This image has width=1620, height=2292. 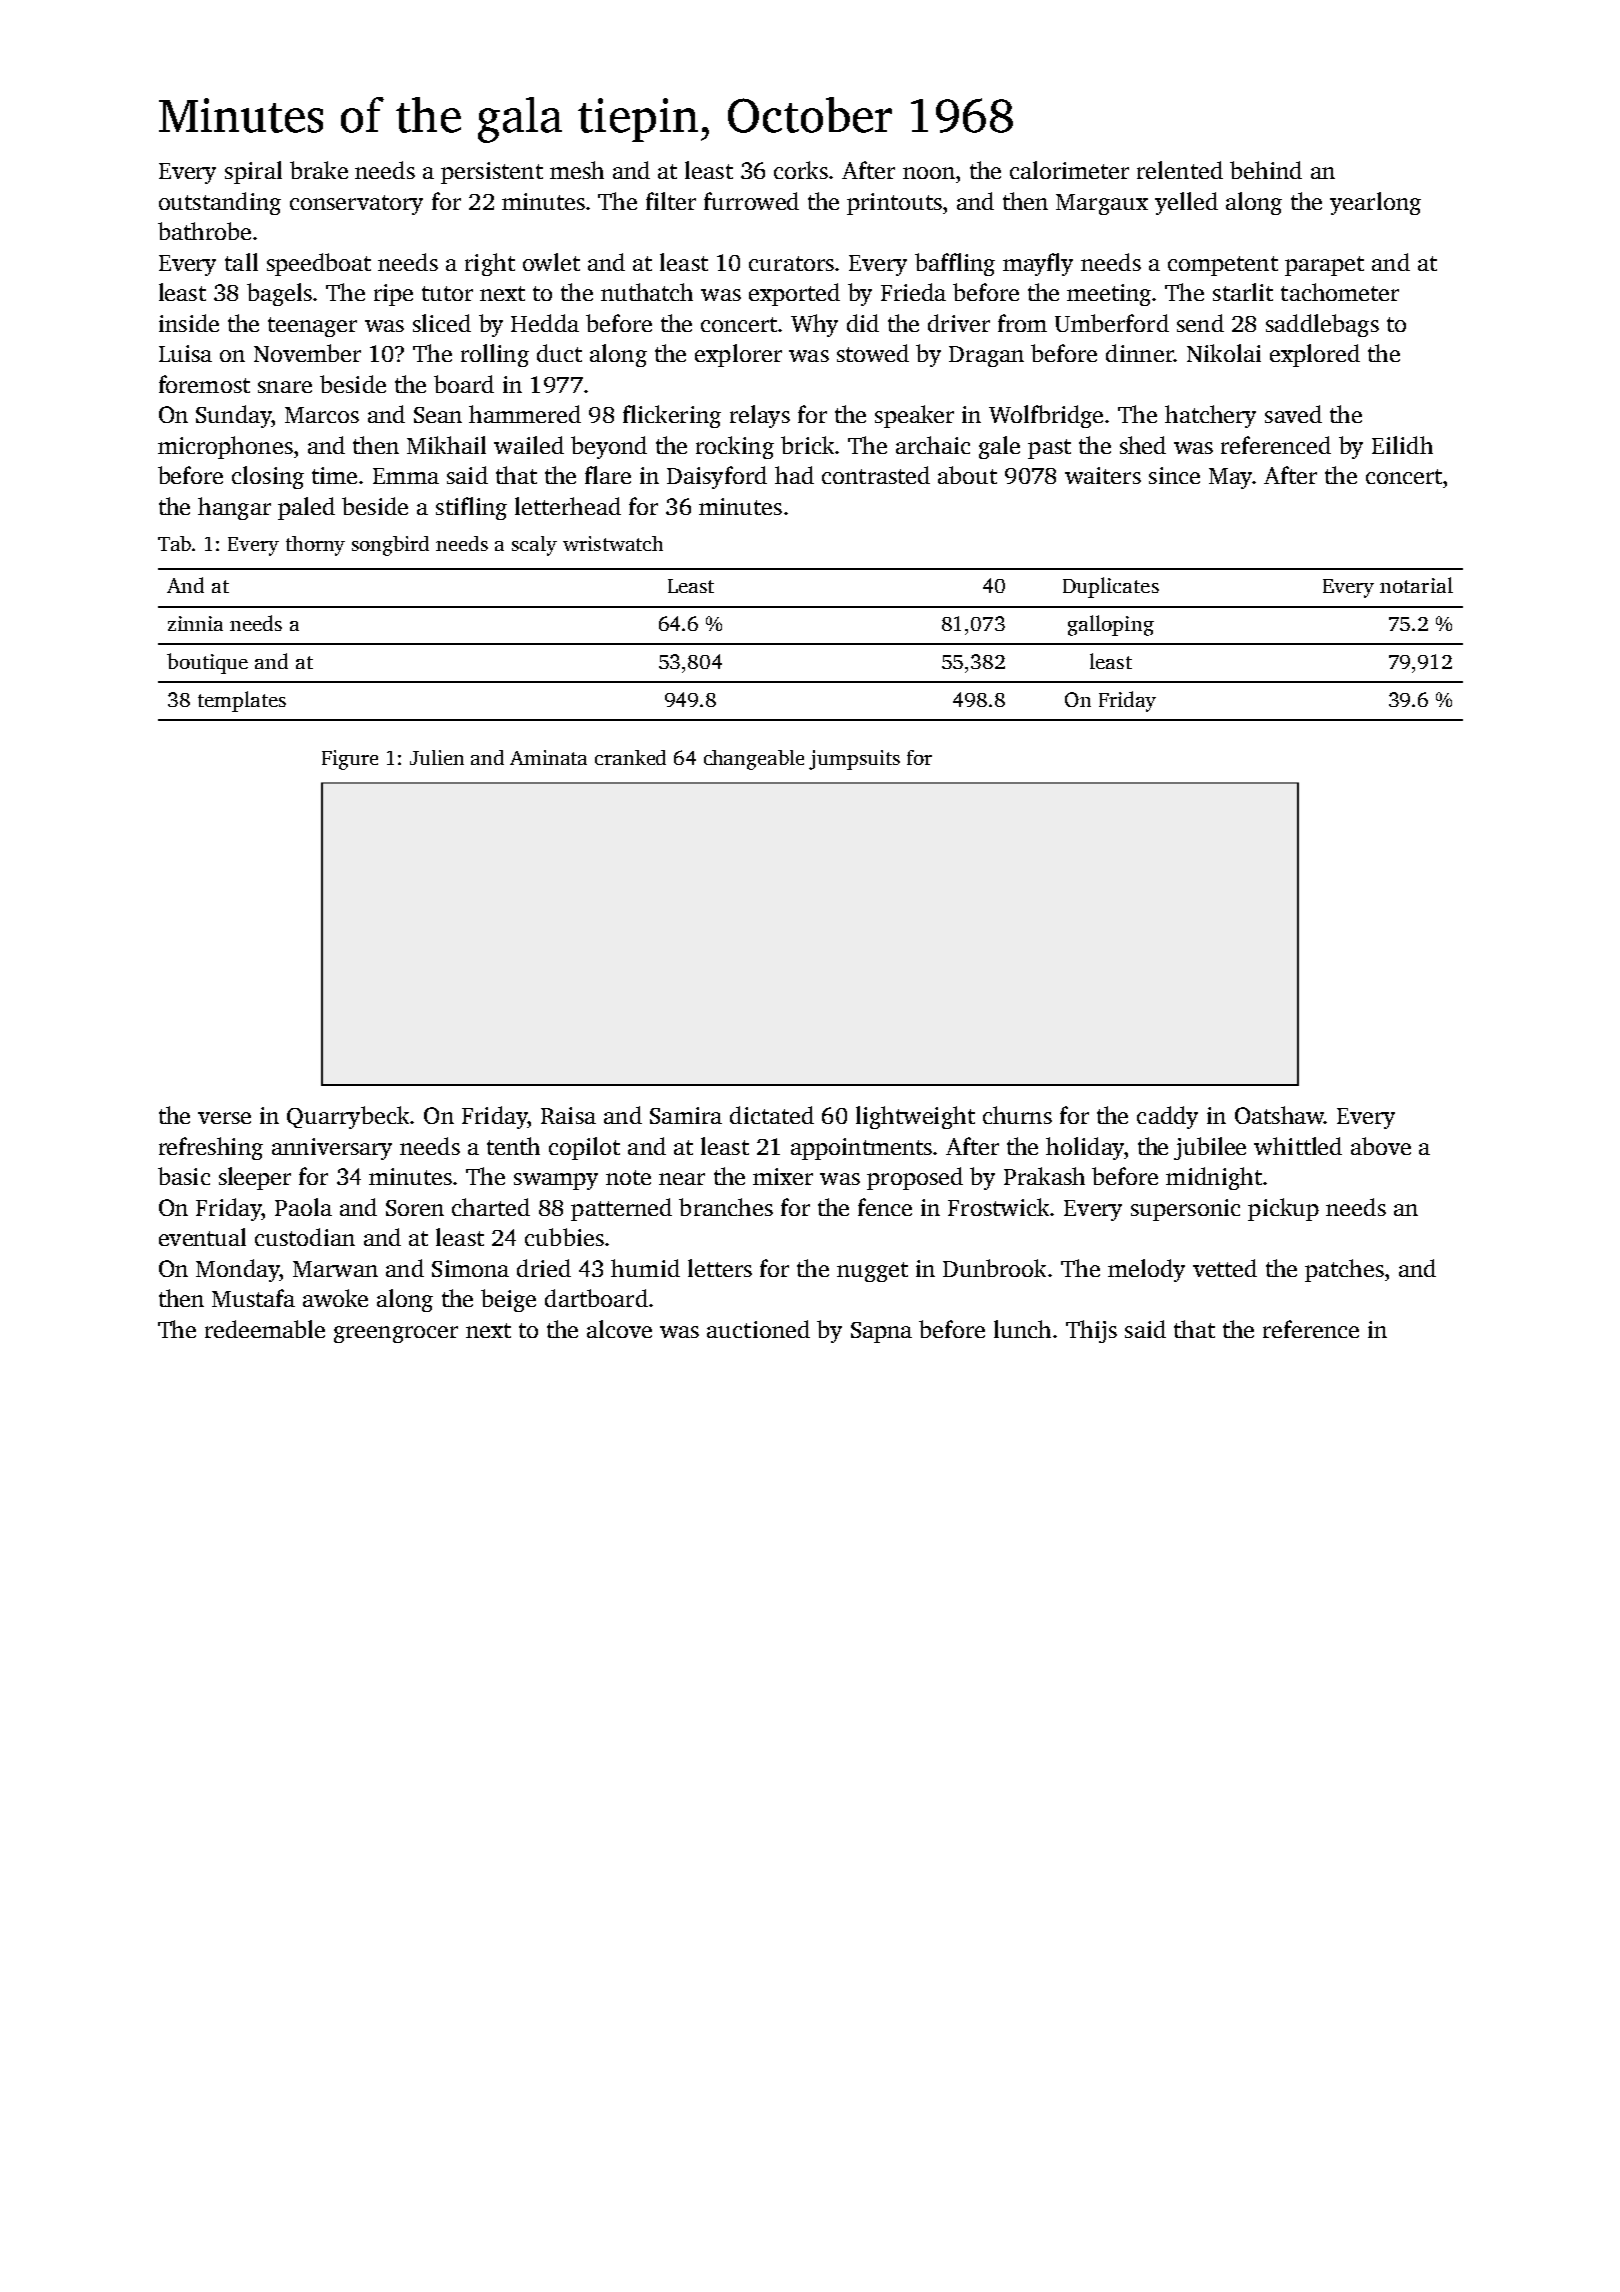 I want to click on Samira, so click(x=686, y=1115).
